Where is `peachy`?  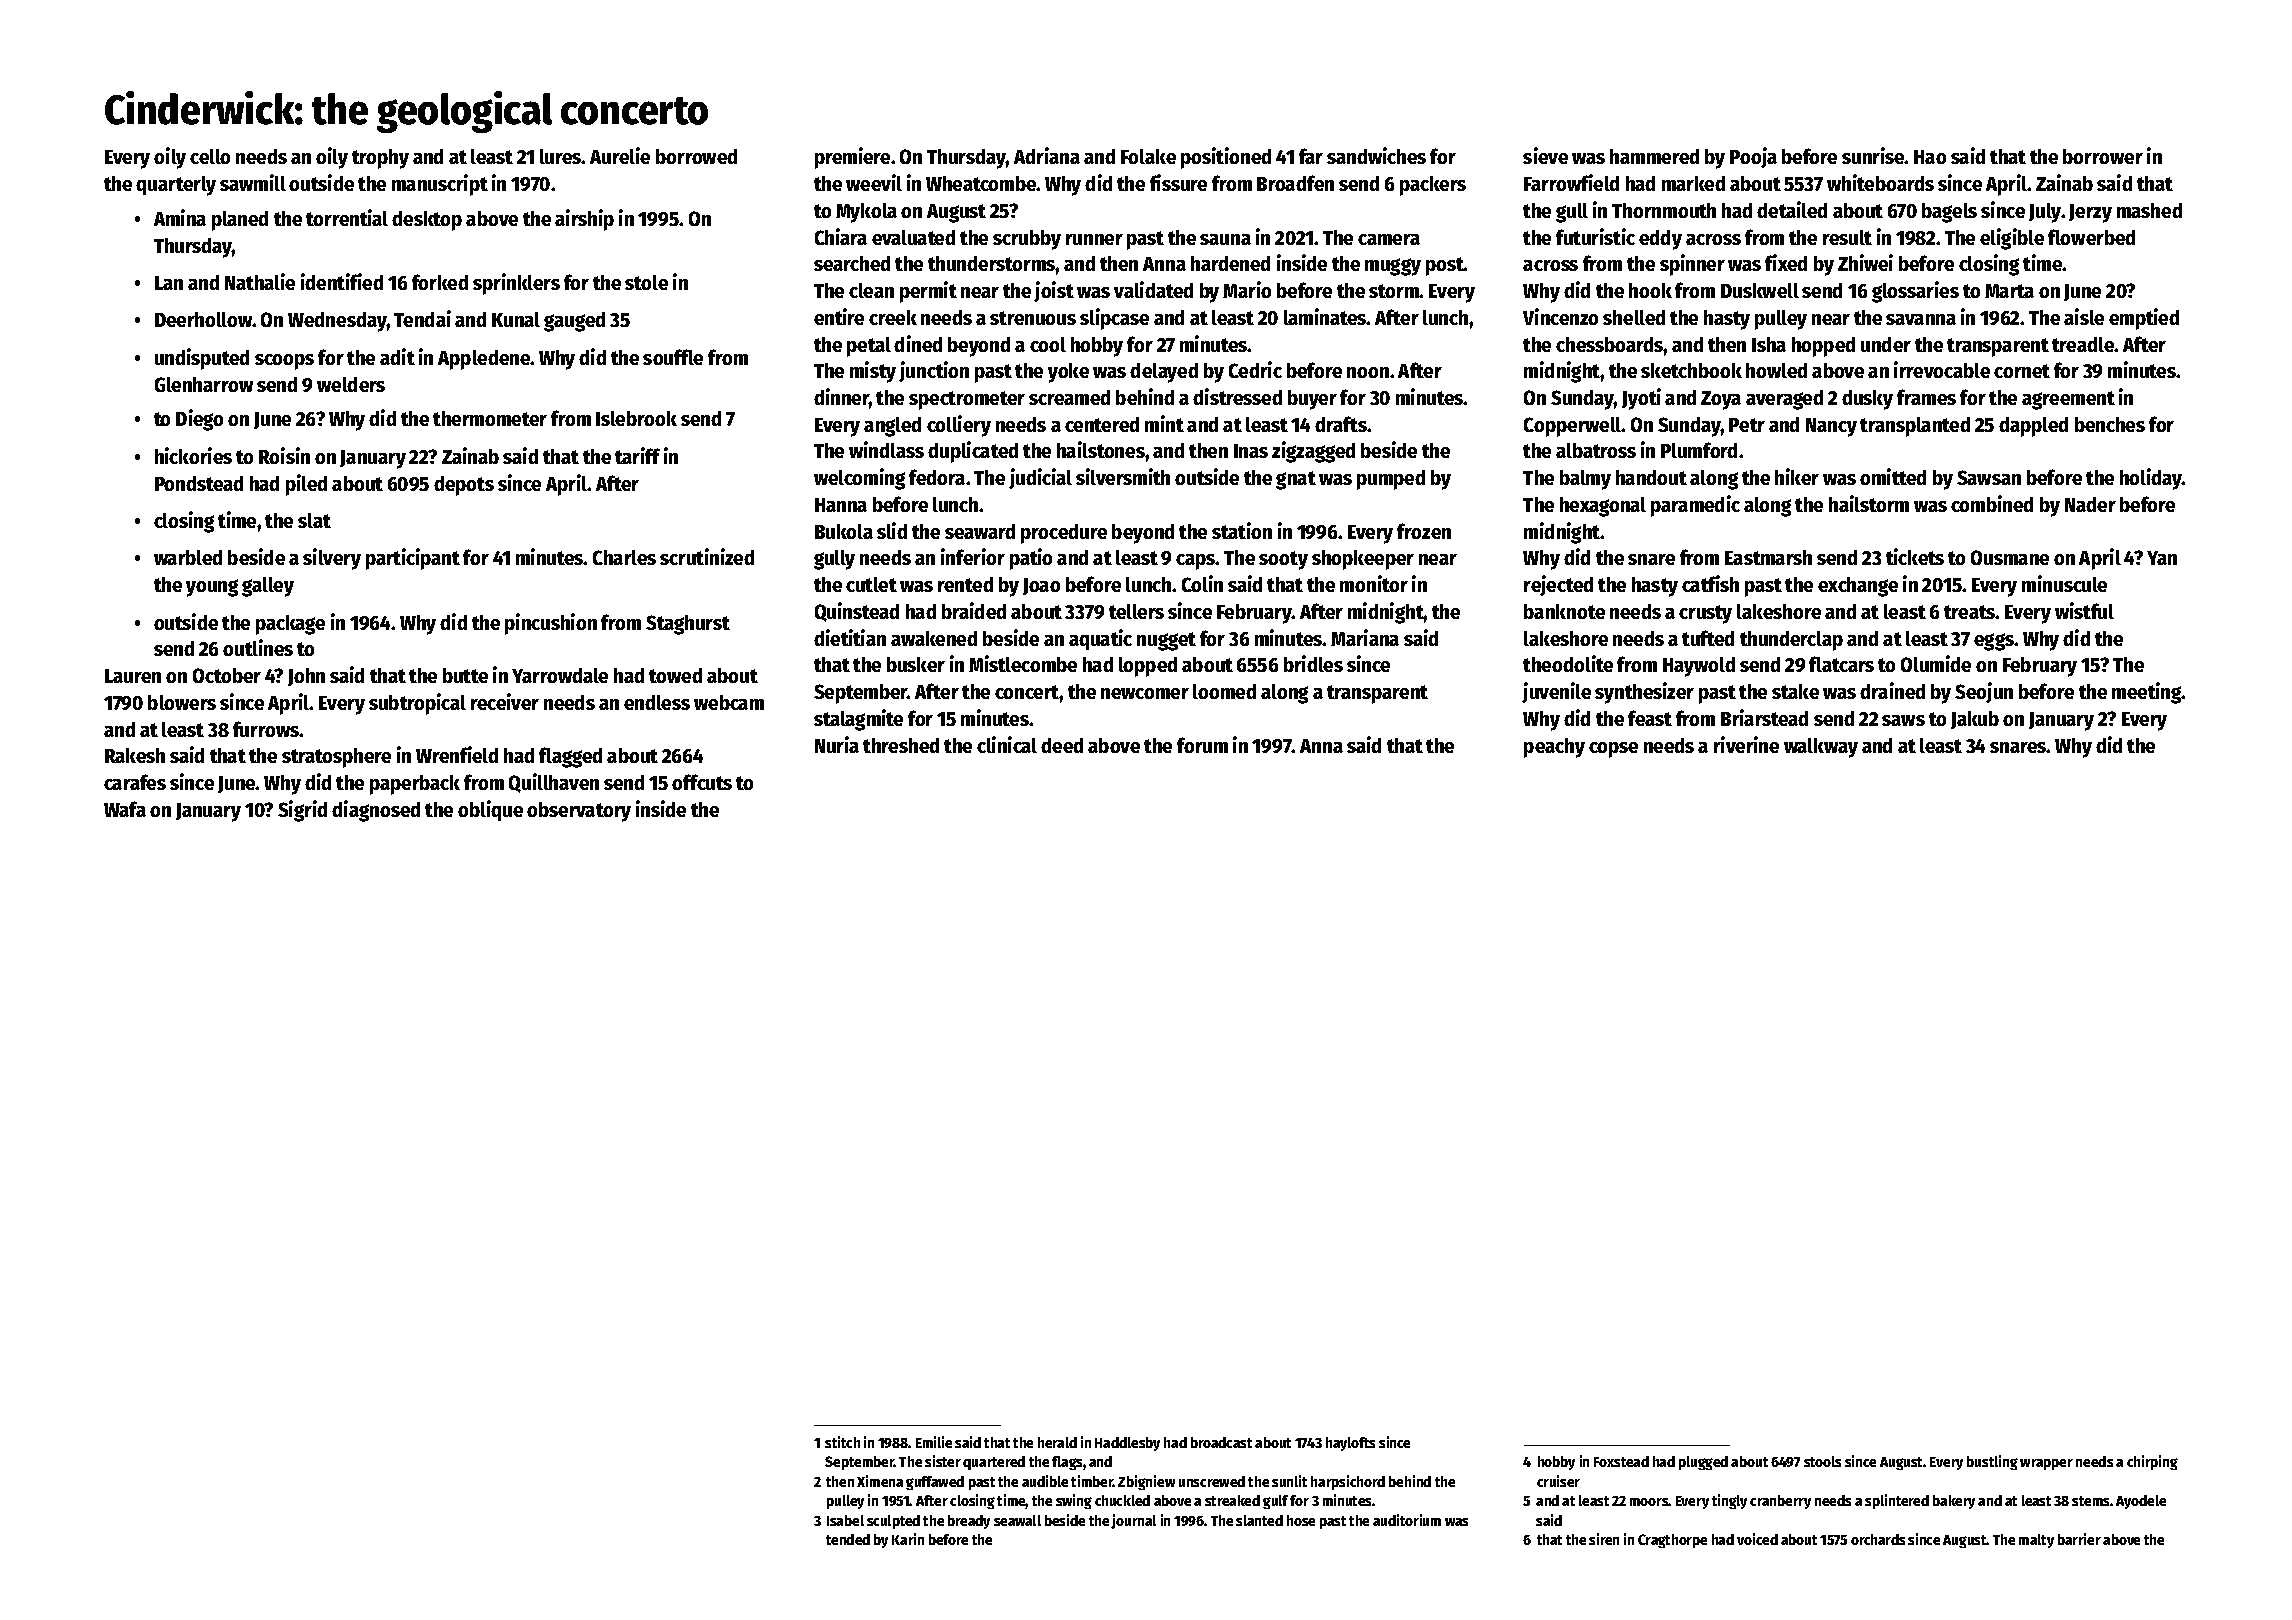 peachy is located at coordinates (1554, 748).
